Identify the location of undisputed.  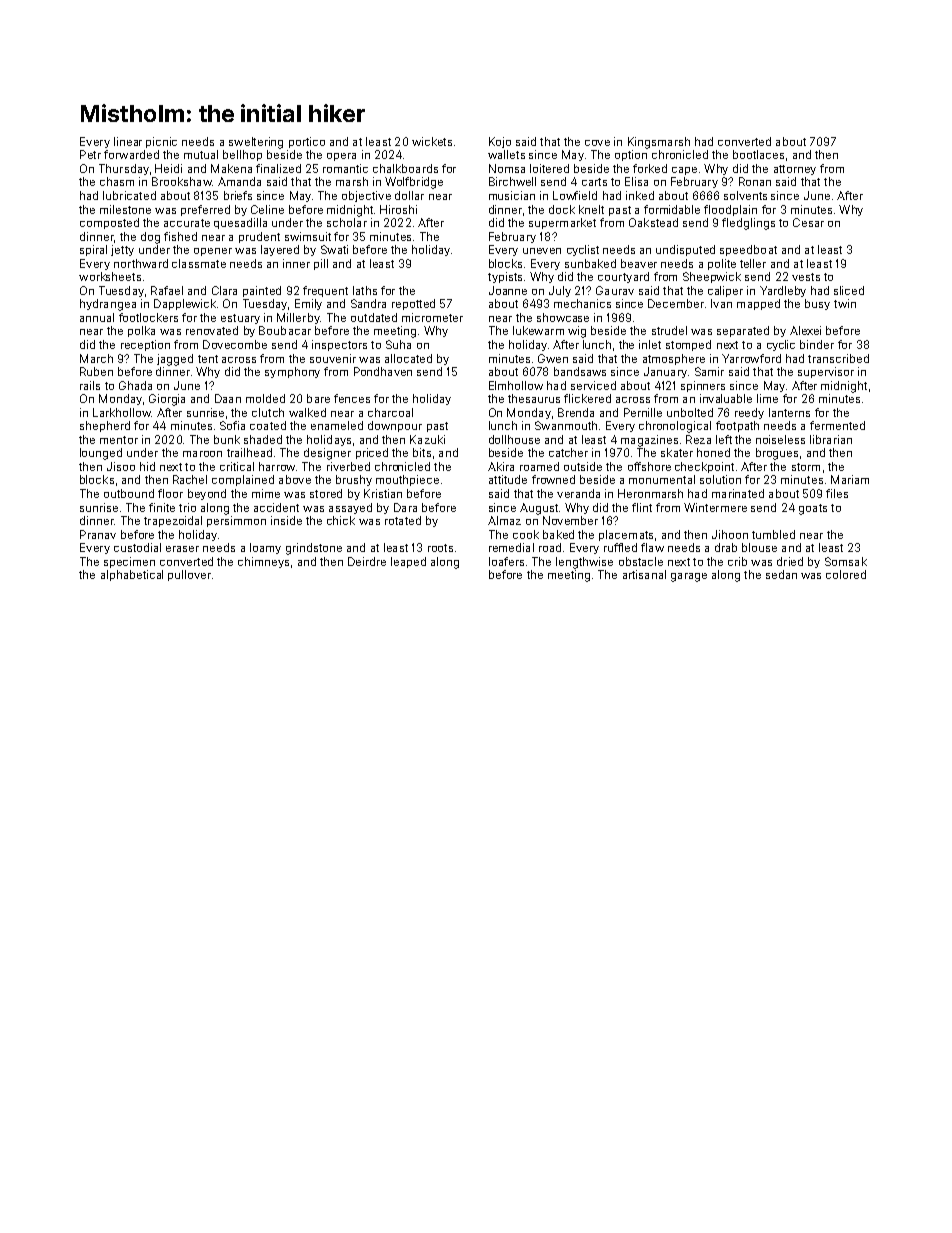
(685, 250).
